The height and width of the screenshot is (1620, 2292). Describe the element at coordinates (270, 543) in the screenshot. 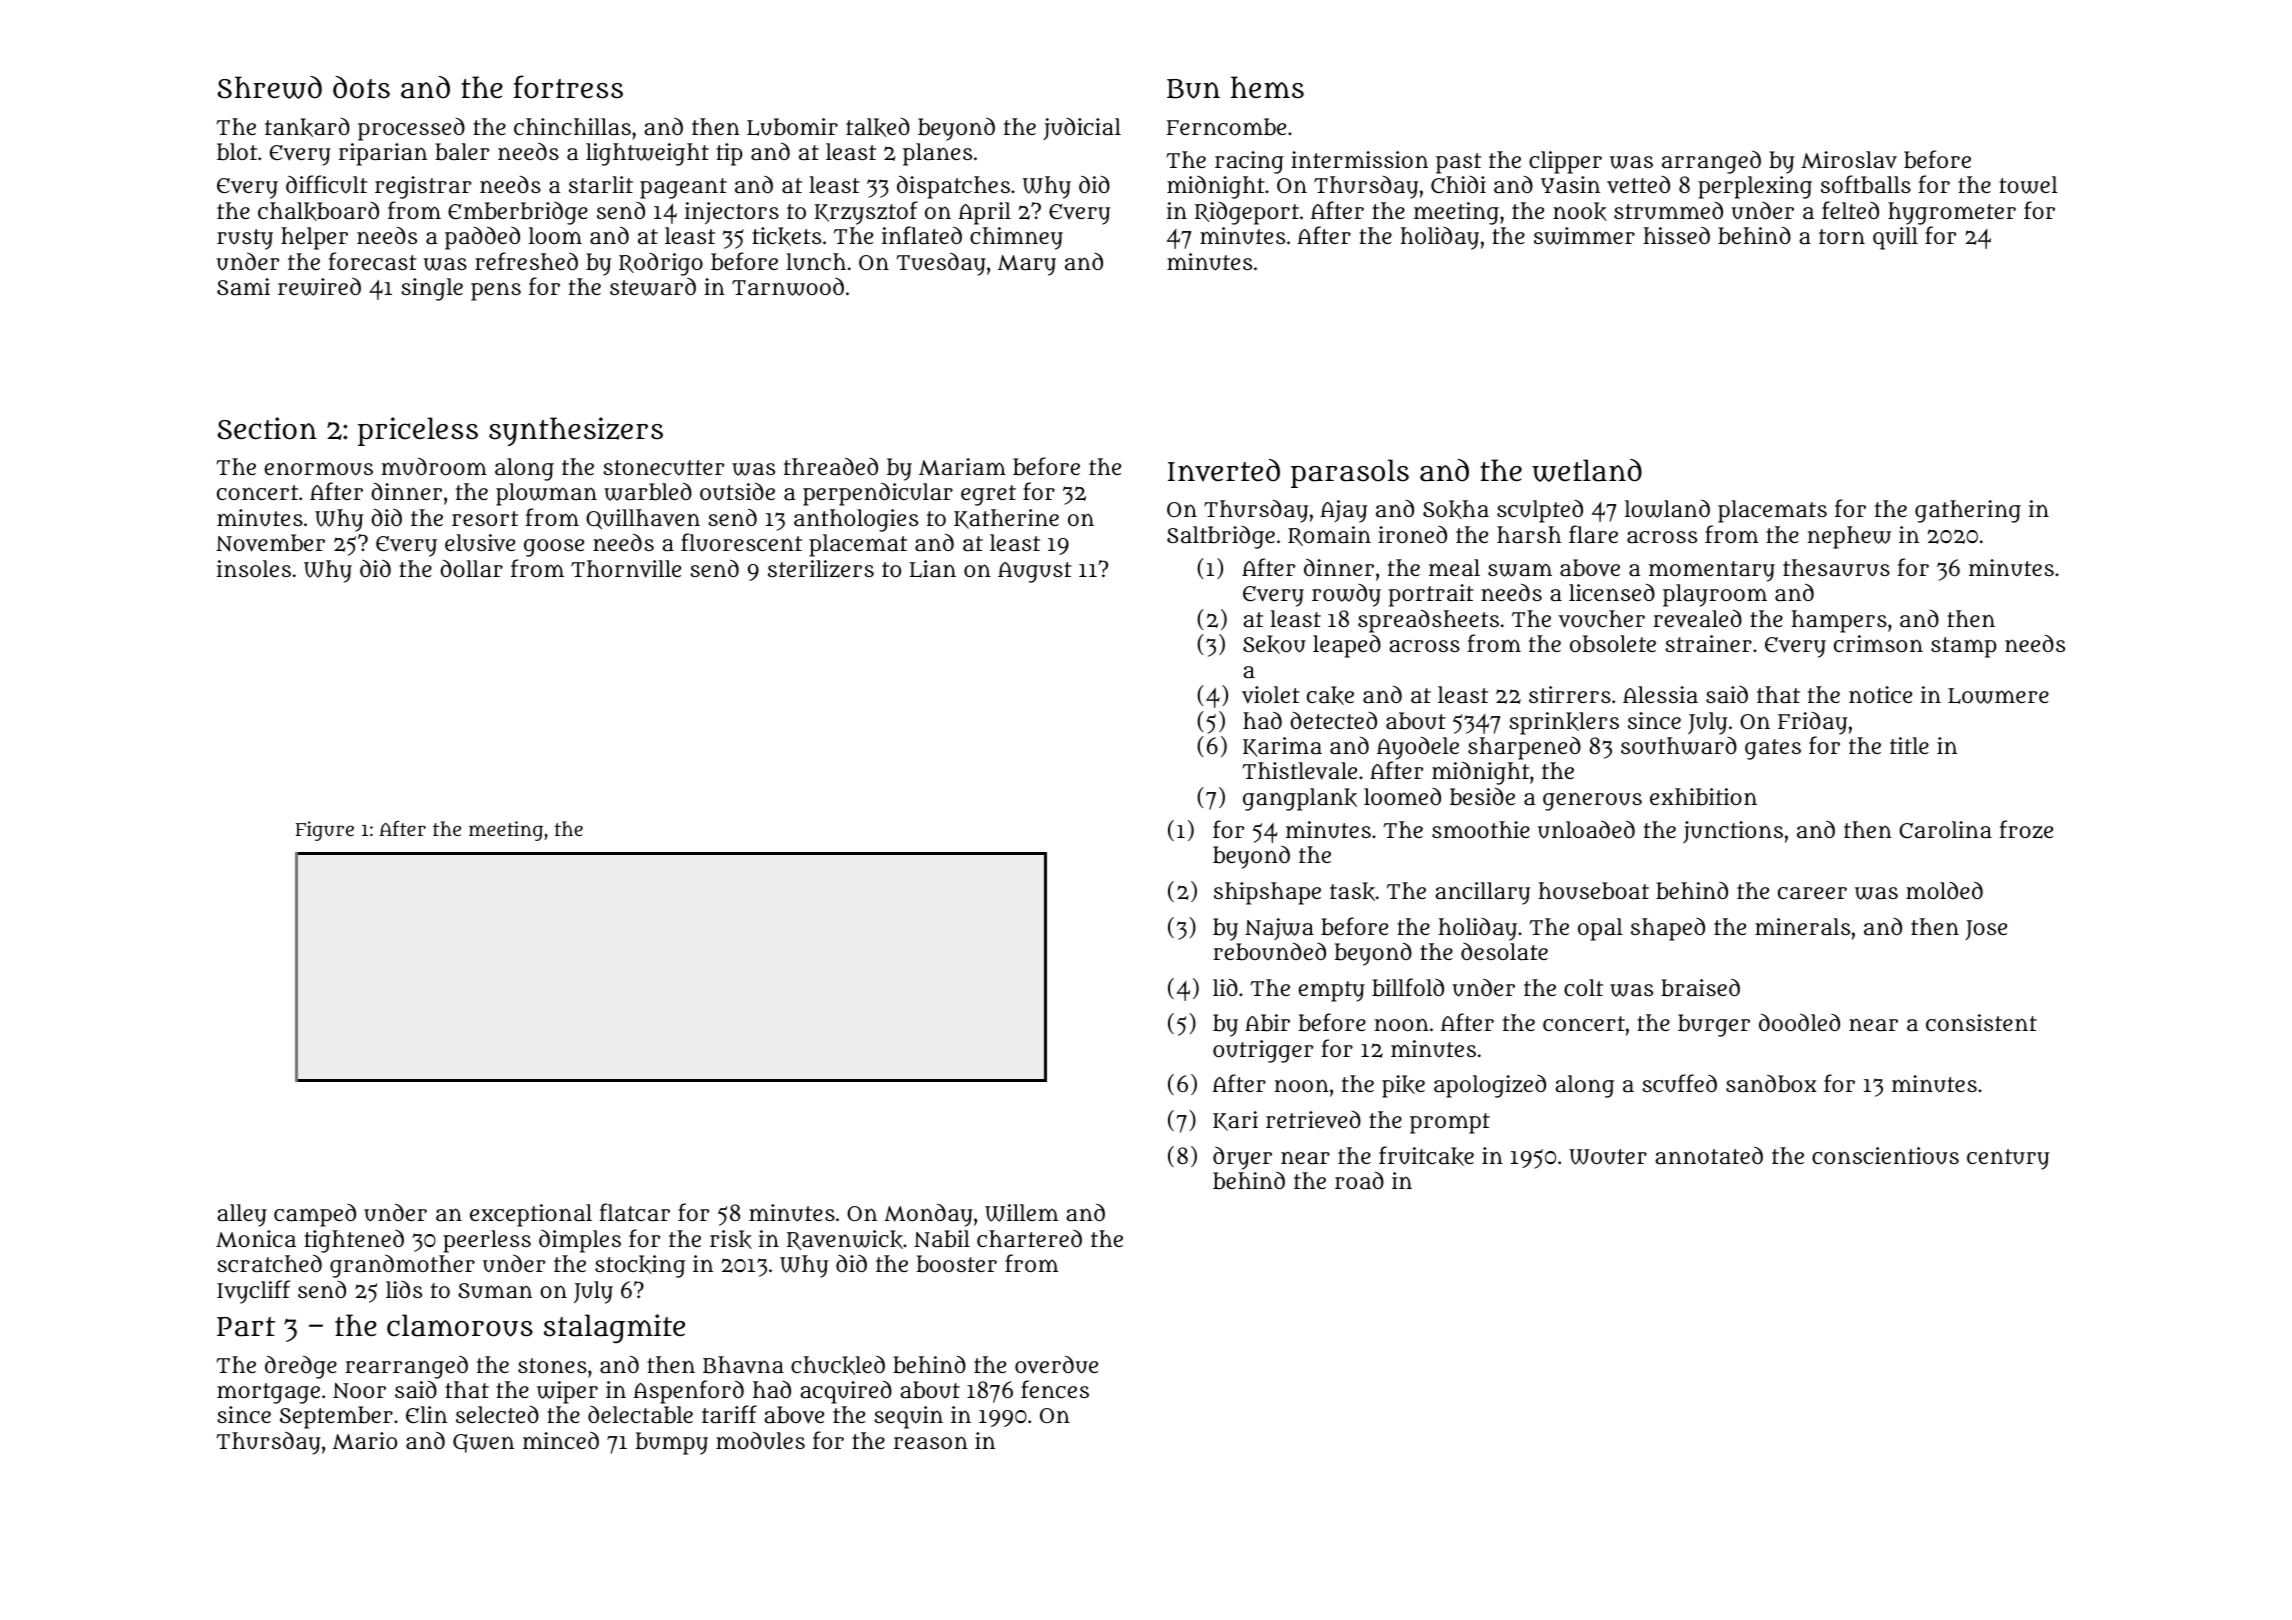

I see `November` at that location.
